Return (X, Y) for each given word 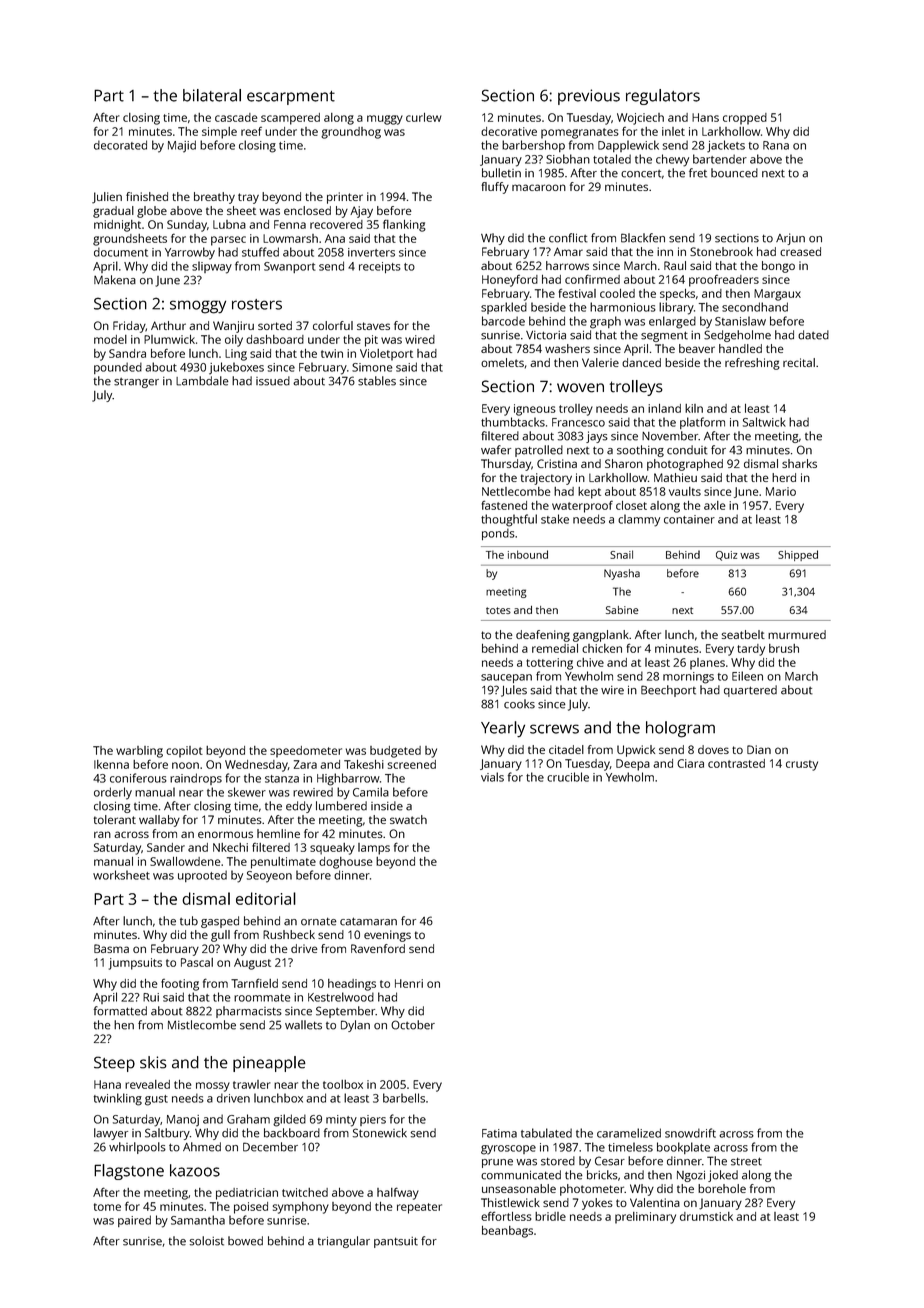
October (413, 1025)
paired (134, 1221)
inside (387, 806)
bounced (734, 173)
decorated (120, 145)
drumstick (706, 1216)
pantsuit (396, 1242)
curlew (423, 117)
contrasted (736, 763)
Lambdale (202, 381)
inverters (371, 252)
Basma (111, 948)
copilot (184, 752)
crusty (802, 765)
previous (589, 97)
